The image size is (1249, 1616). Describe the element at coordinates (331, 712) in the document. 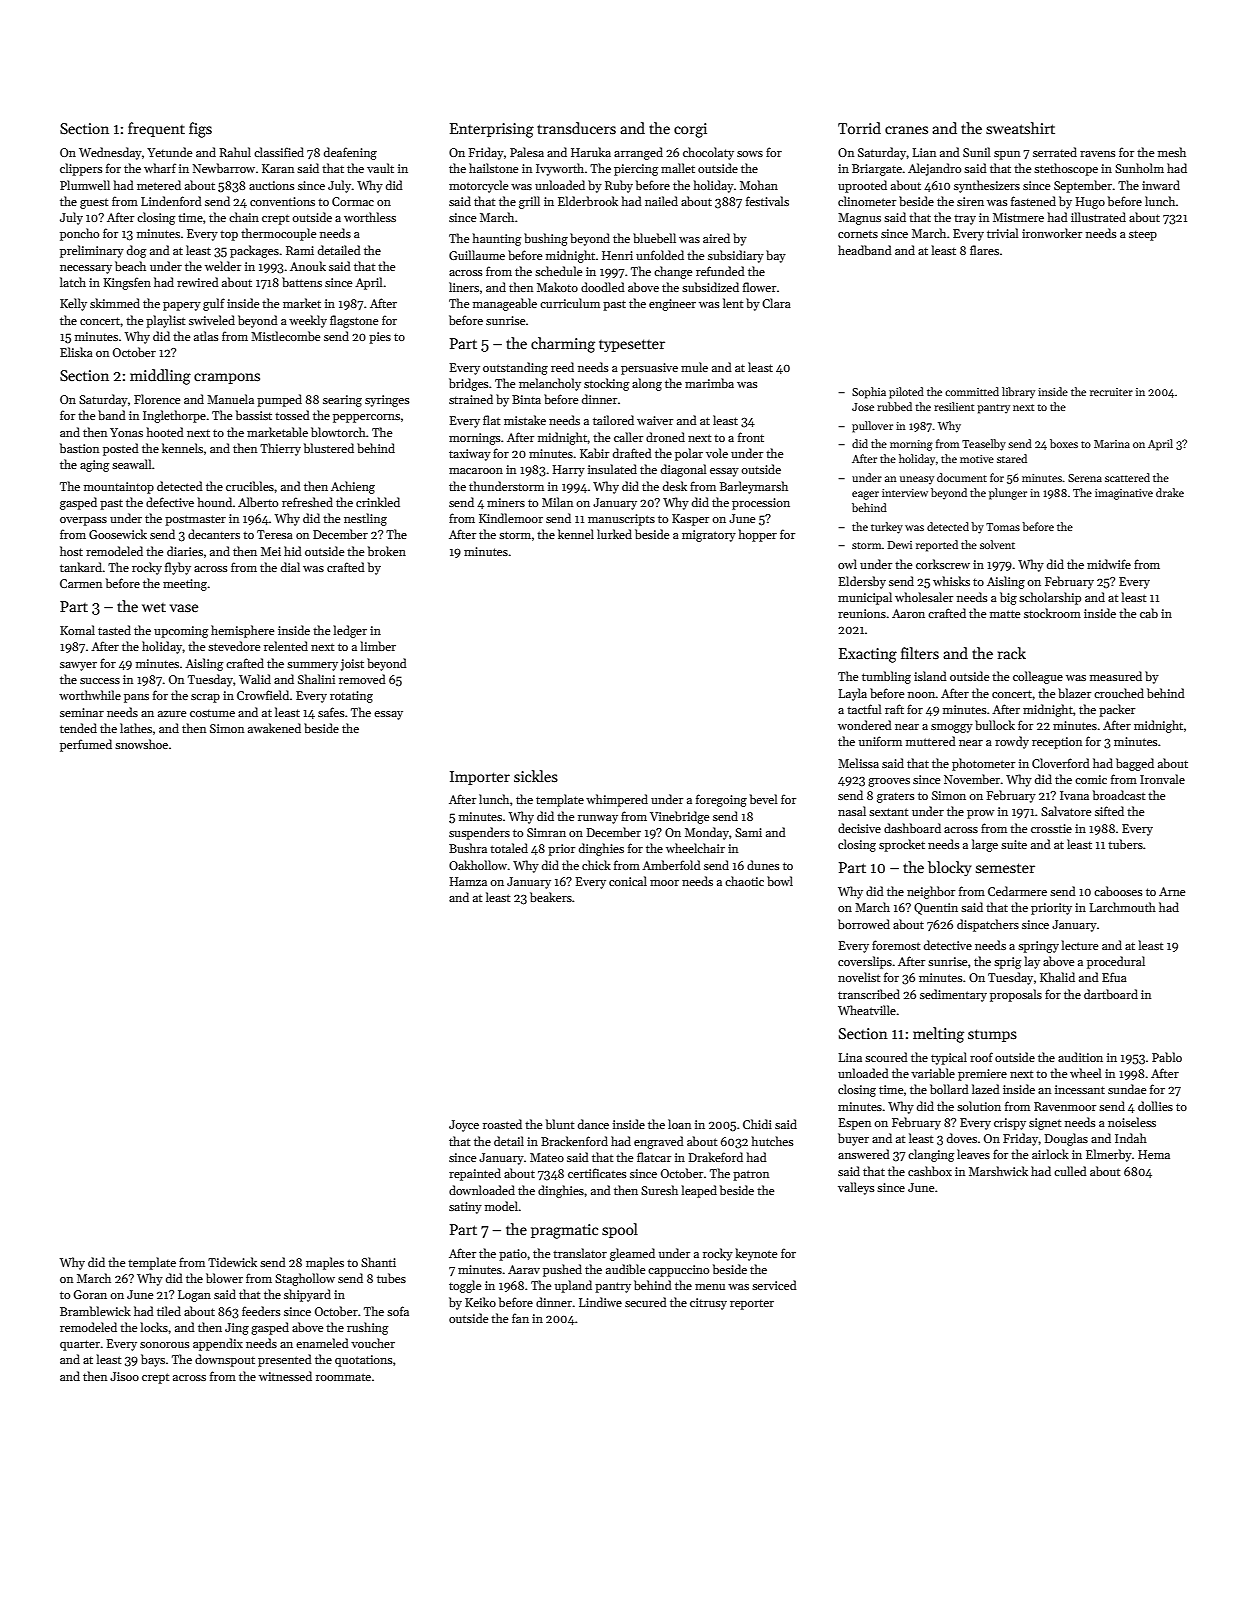

I see `safes` at that location.
